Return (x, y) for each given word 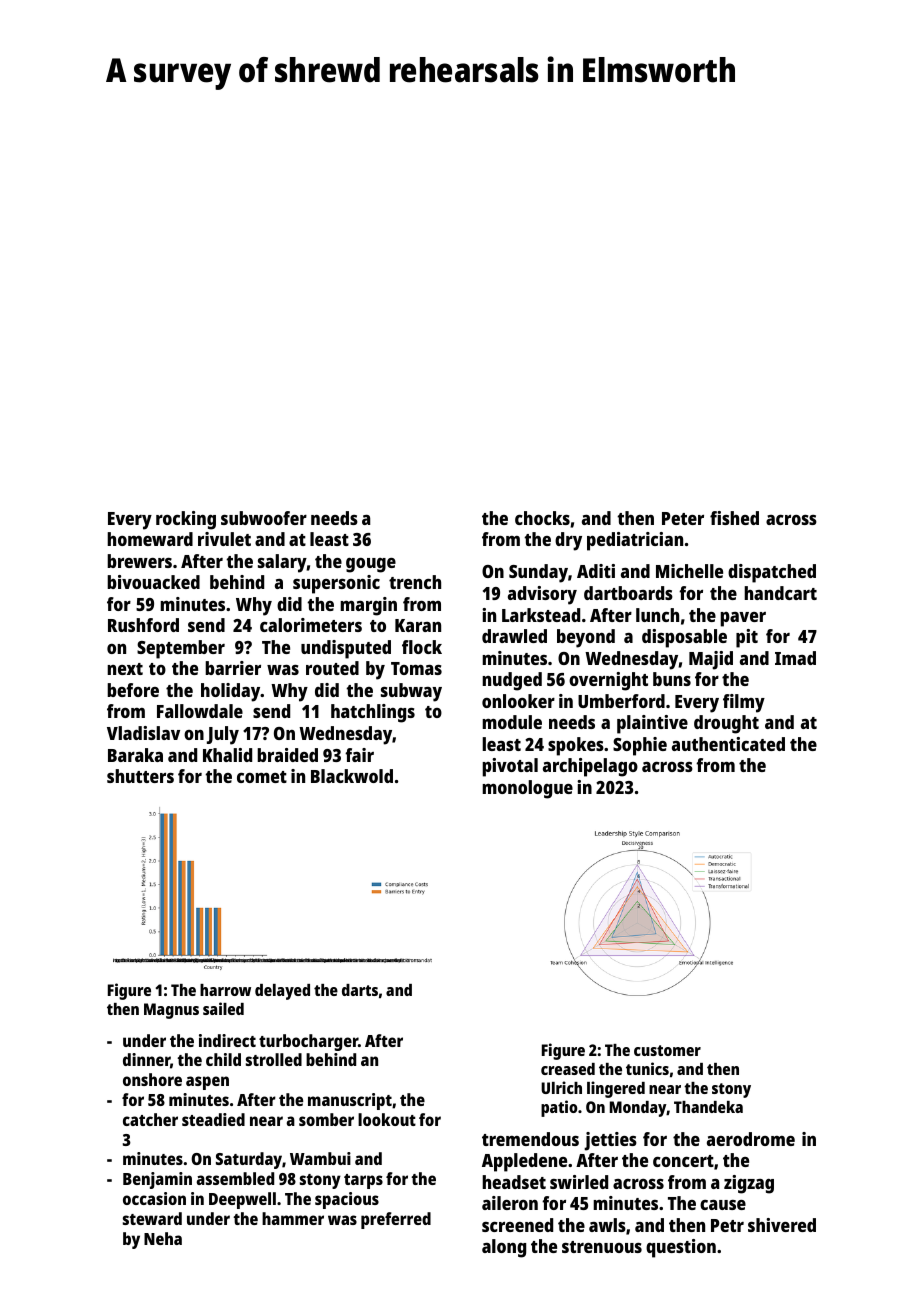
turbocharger (308, 1042)
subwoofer (264, 518)
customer (667, 1050)
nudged (512, 681)
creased (568, 1069)
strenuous (602, 1247)
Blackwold (352, 776)
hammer (293, 1218)
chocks (542, 518)
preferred (396, 1220)
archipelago (590, 767)
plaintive (652, 724)
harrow (225, 990)
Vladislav (143, 733)
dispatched (772, 573)
